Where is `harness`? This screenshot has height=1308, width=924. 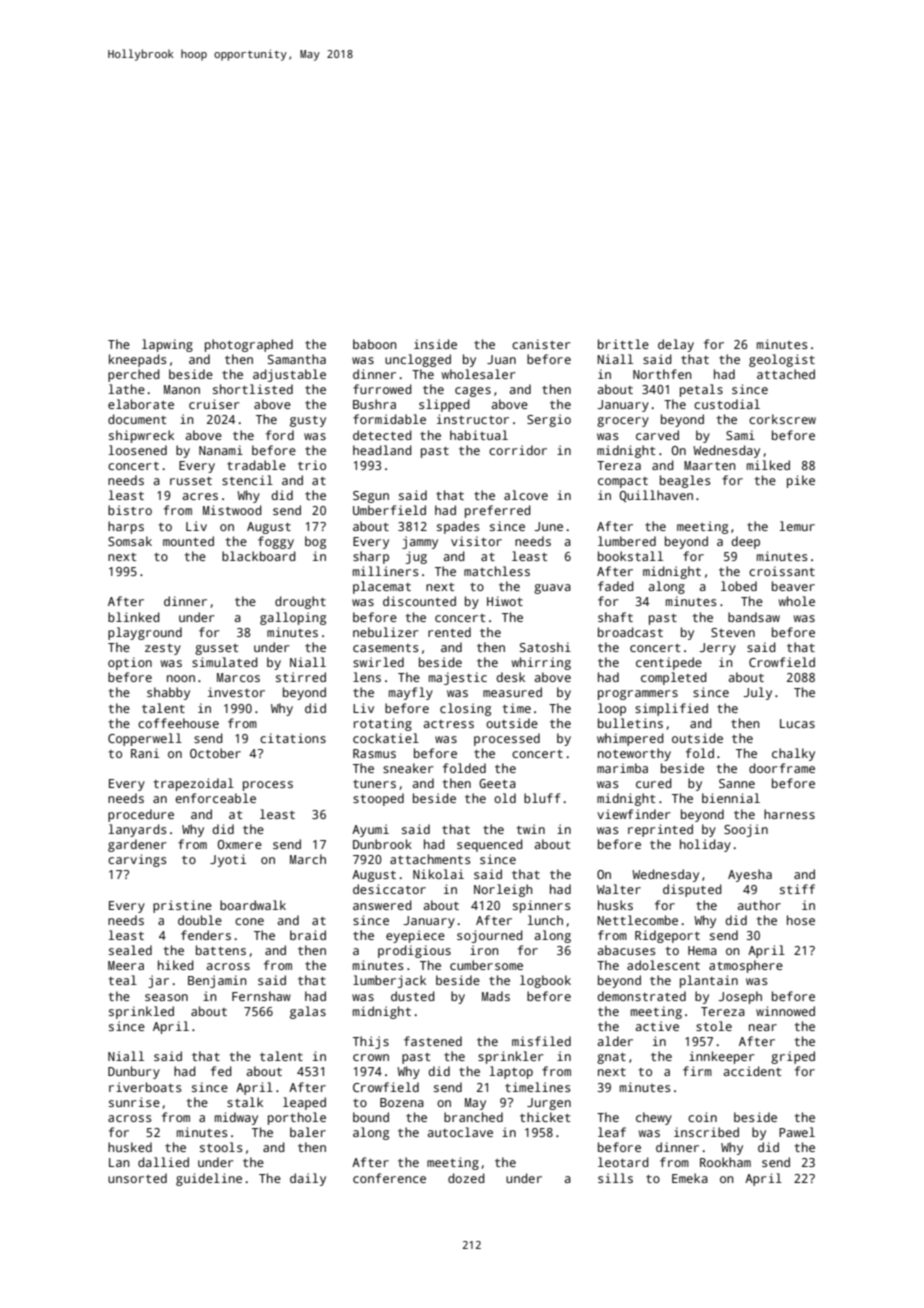
harness is located at coordinates (789, 814).
